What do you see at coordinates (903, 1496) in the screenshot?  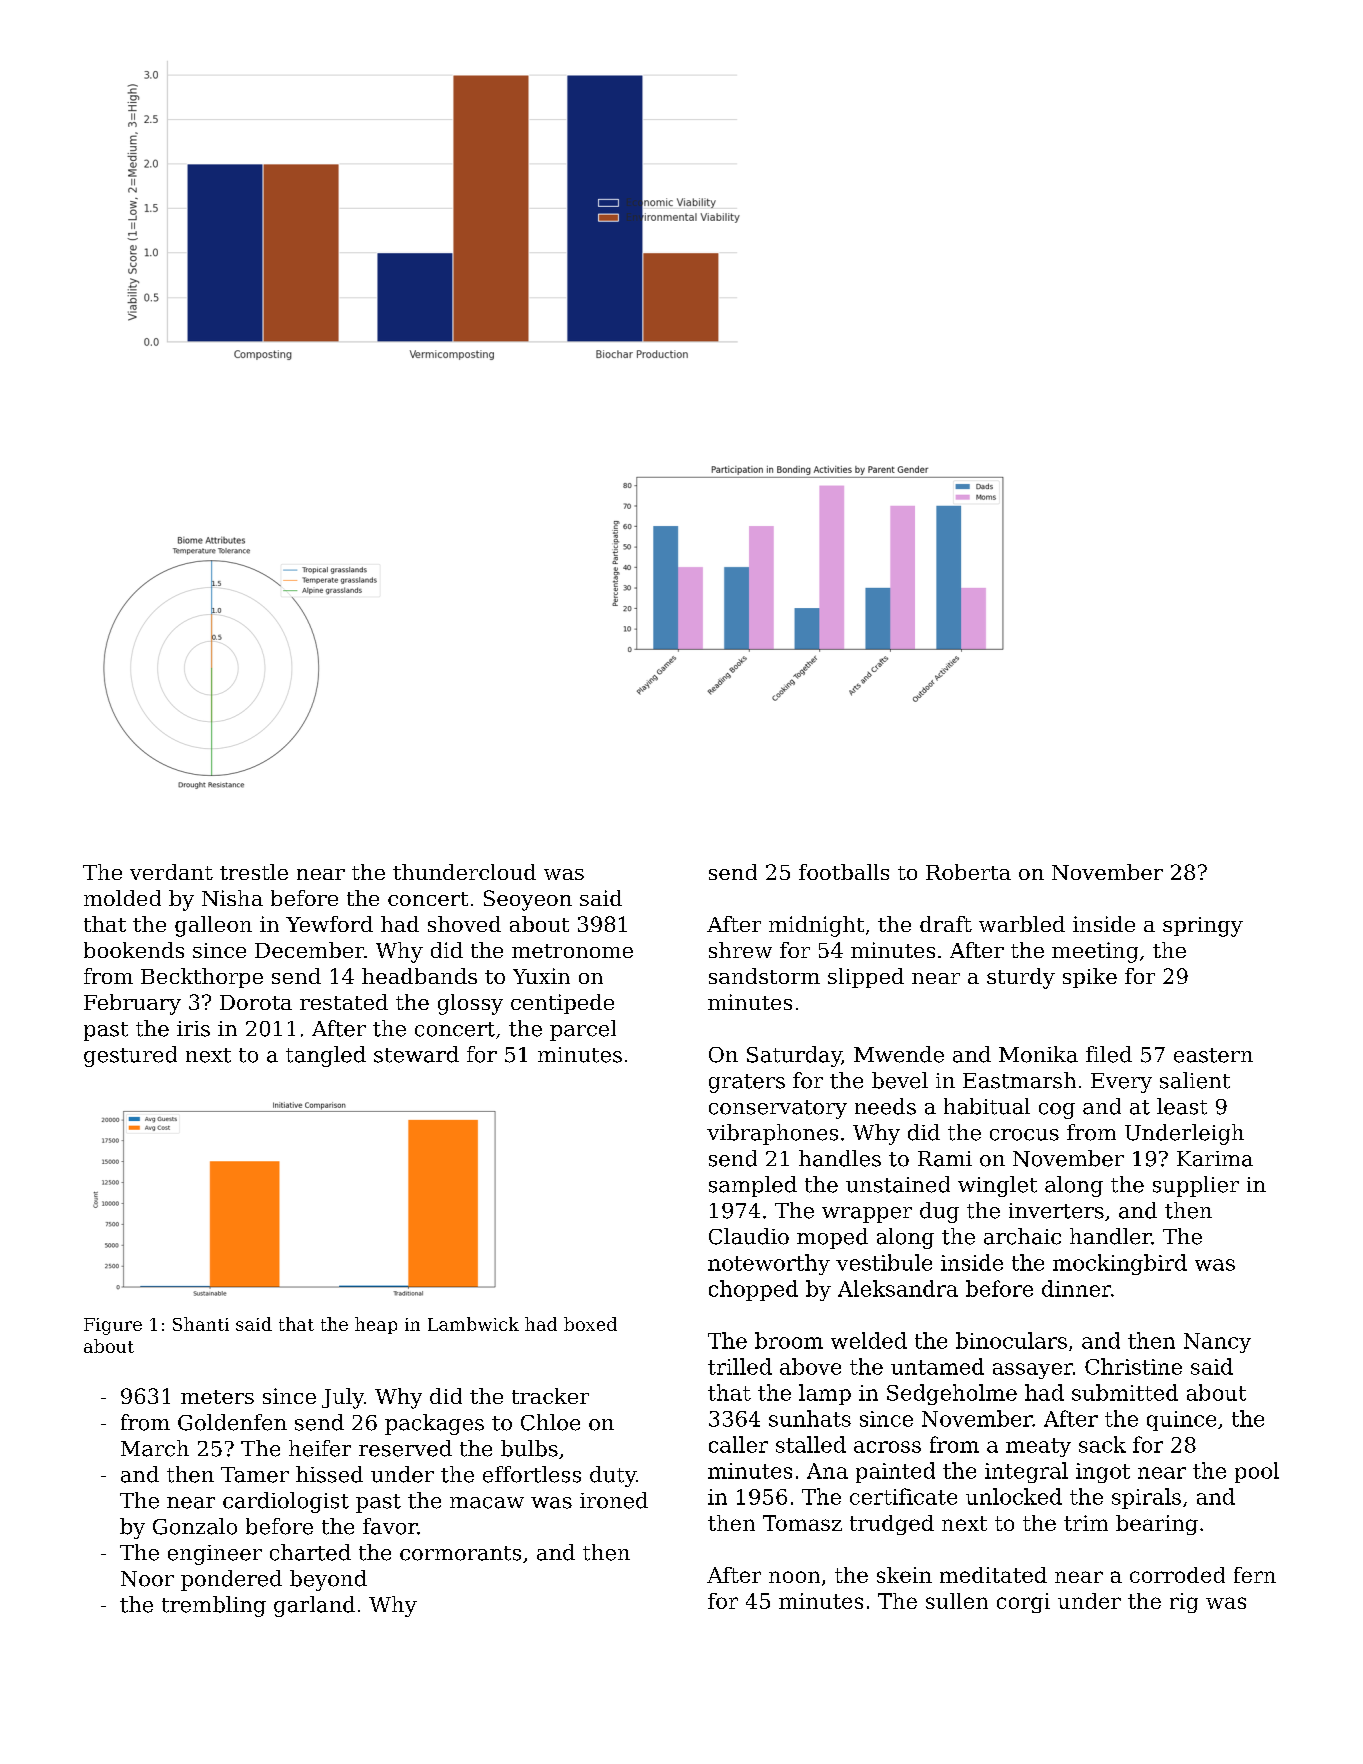 I see `certificate` at bounding box center [903, 1496].
